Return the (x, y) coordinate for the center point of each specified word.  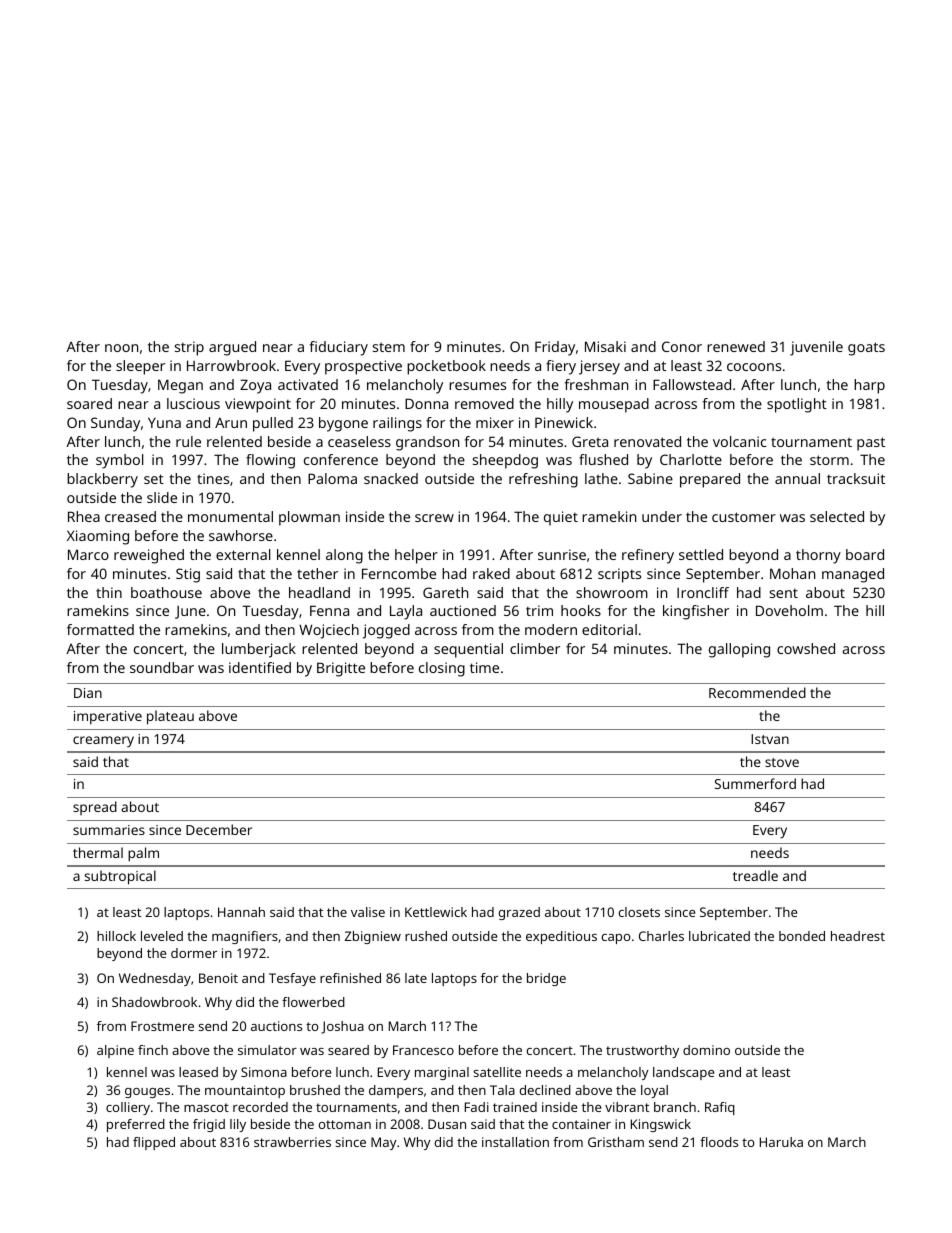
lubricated (719, 936)
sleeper (140, 367)
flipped (154, 1143)
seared (348, 1050)
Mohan (792, 573)
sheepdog (505, 461)
